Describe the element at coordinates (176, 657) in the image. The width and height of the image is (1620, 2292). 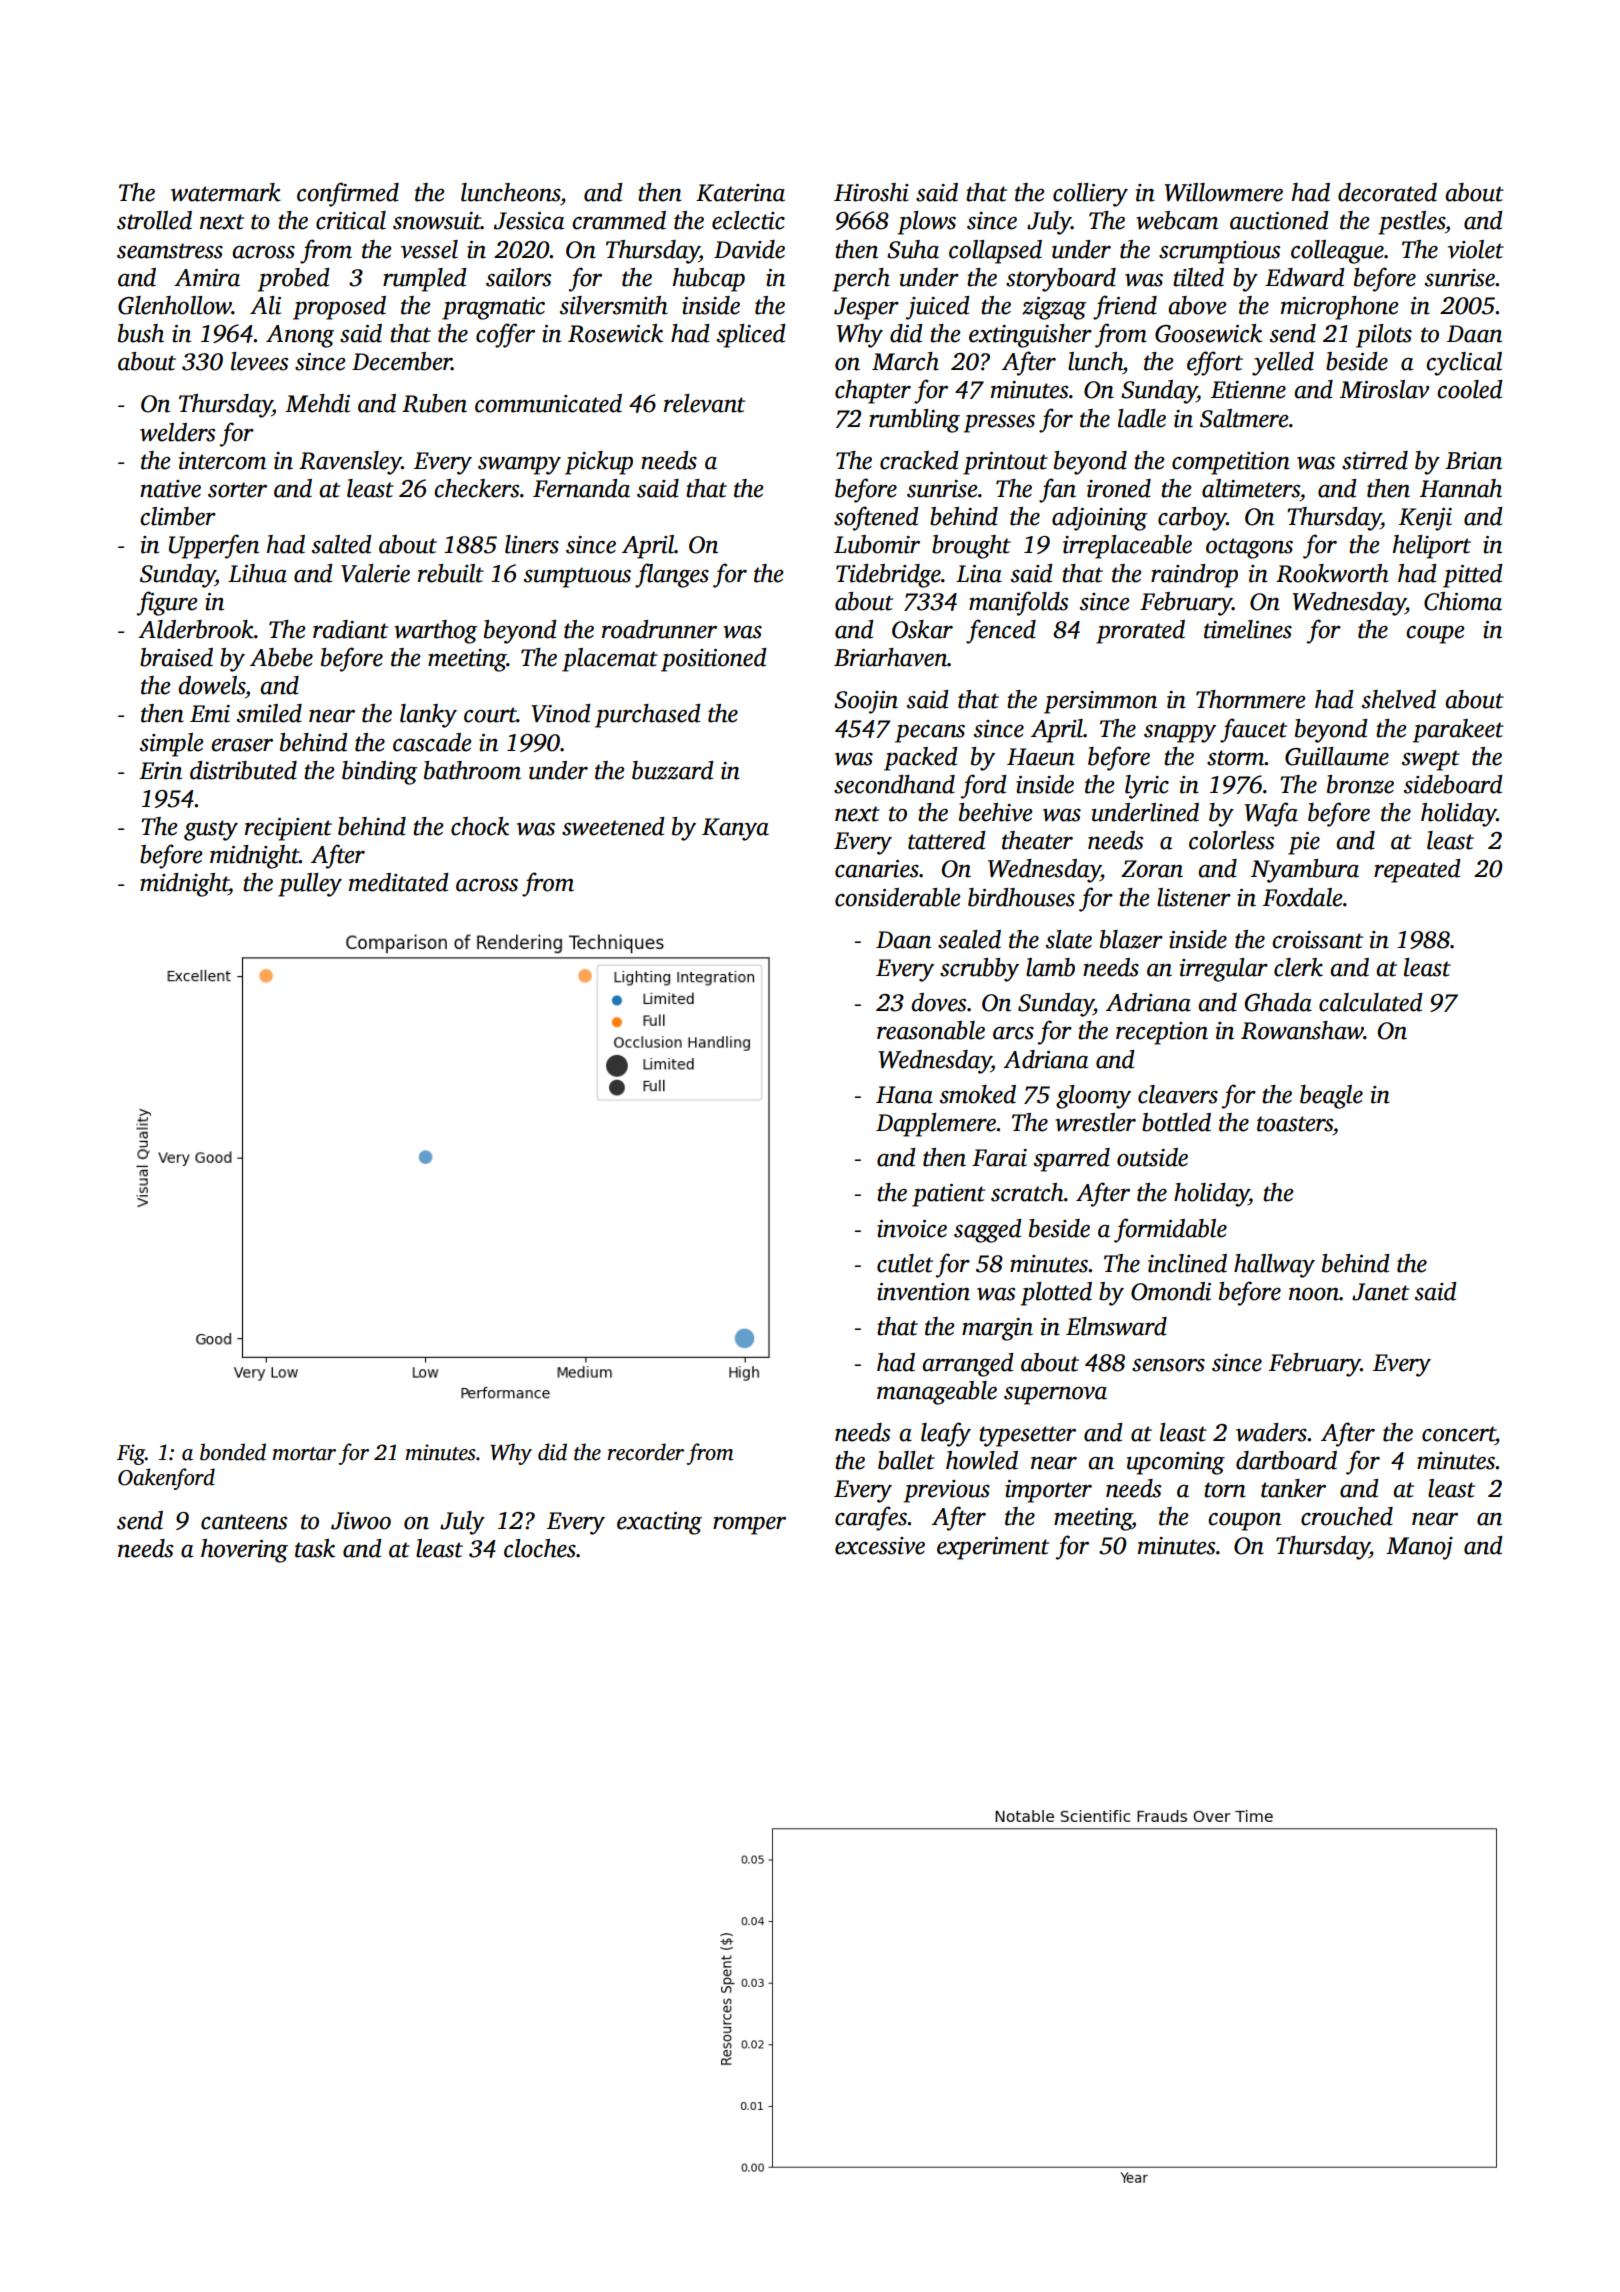
I see `braised` at that location.
